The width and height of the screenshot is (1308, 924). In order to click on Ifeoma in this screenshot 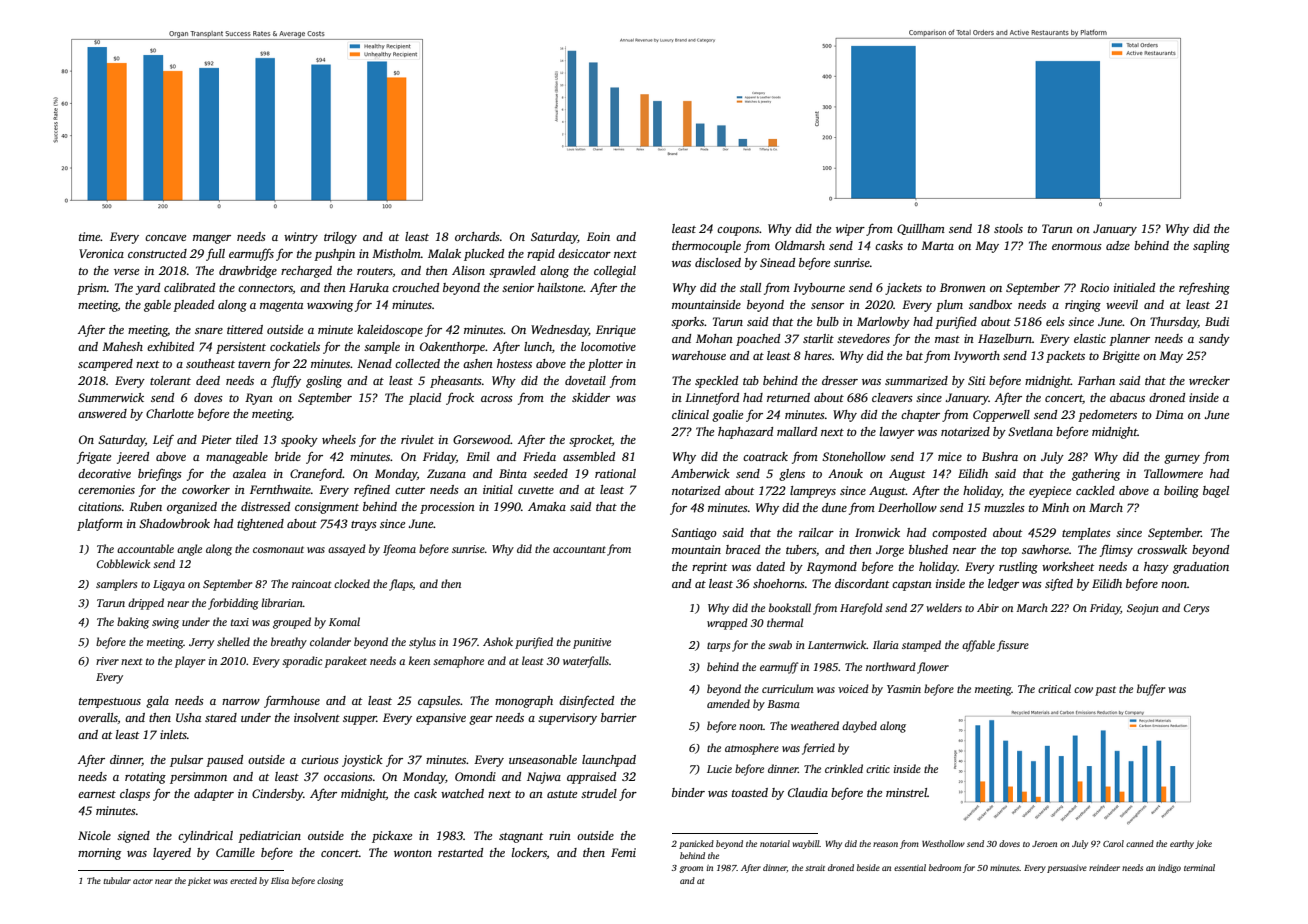, I will do `click(399, 550)`.
